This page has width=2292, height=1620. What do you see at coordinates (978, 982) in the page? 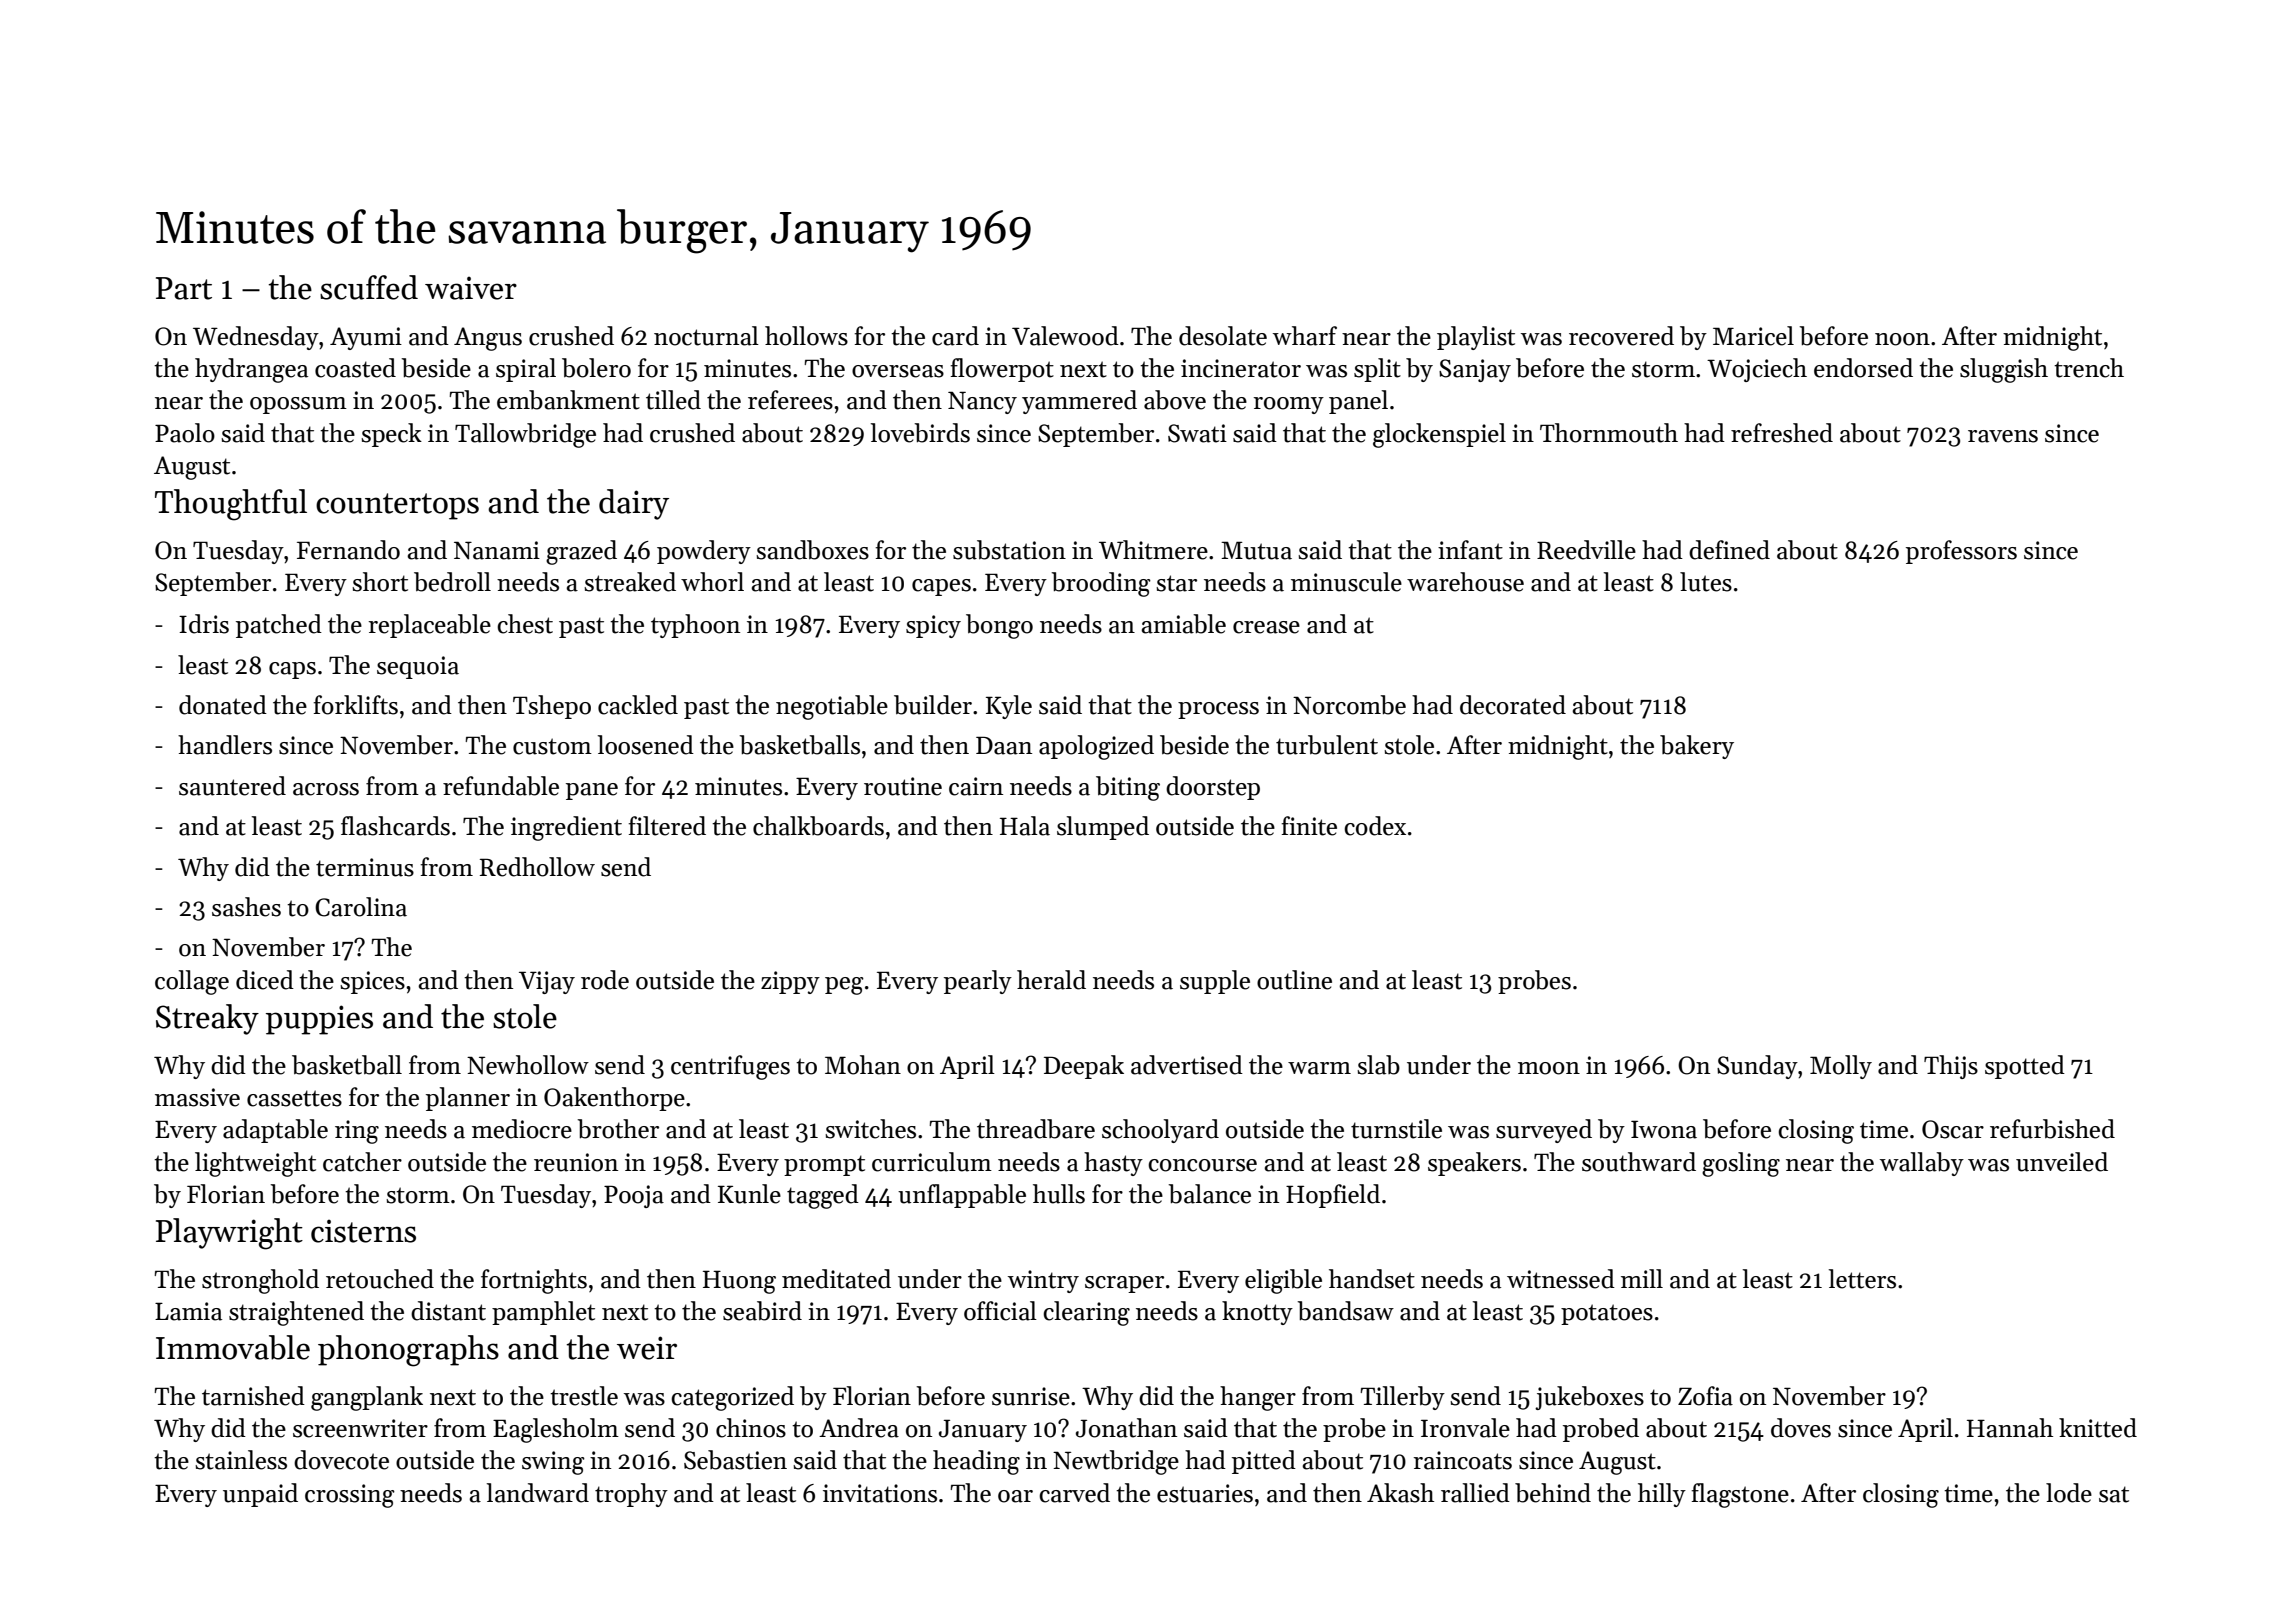
I see `pearly` at bounding box center [978, 982].
